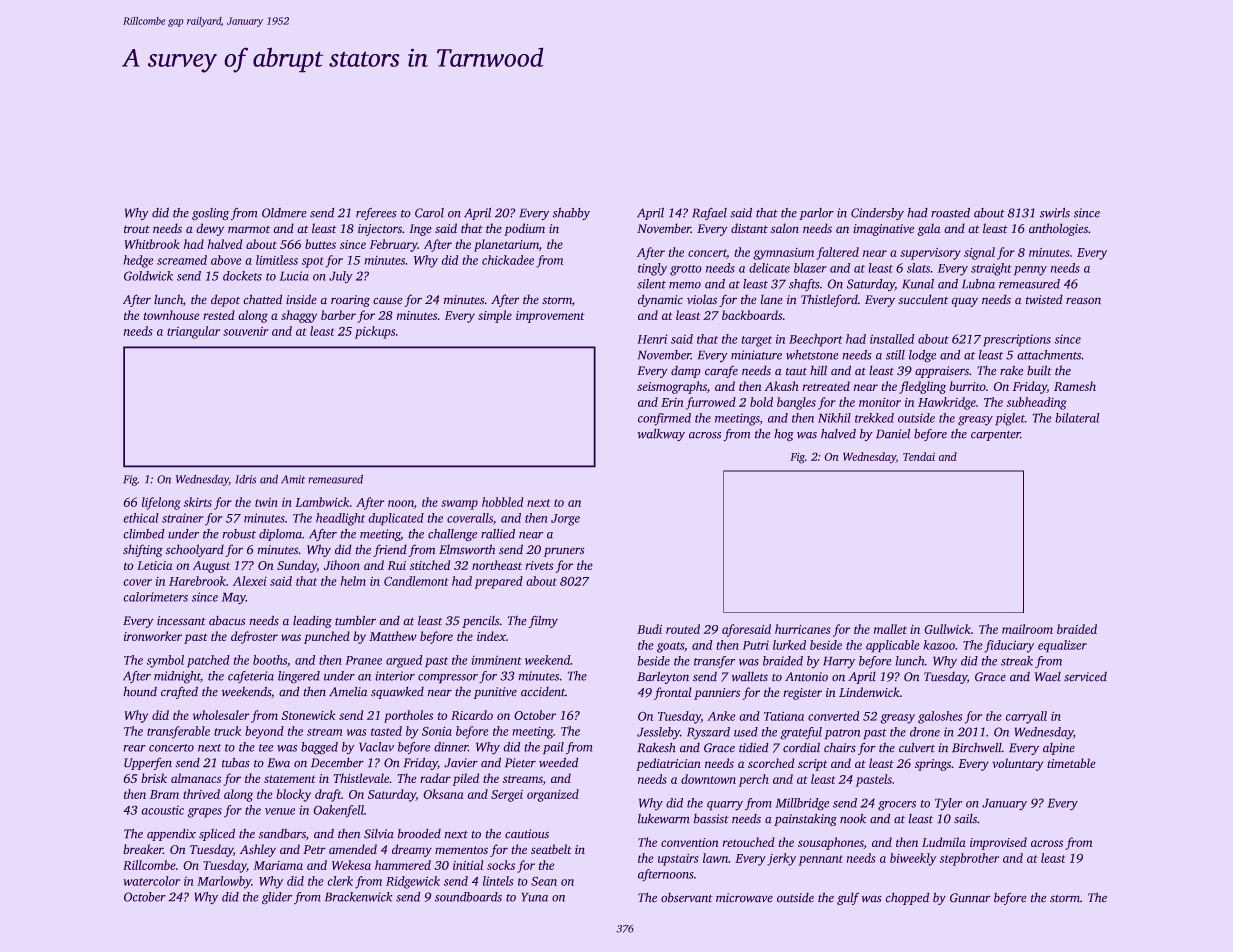 The image size is (1233, 952). I want to click on Gunnar, so click(970, 898).
